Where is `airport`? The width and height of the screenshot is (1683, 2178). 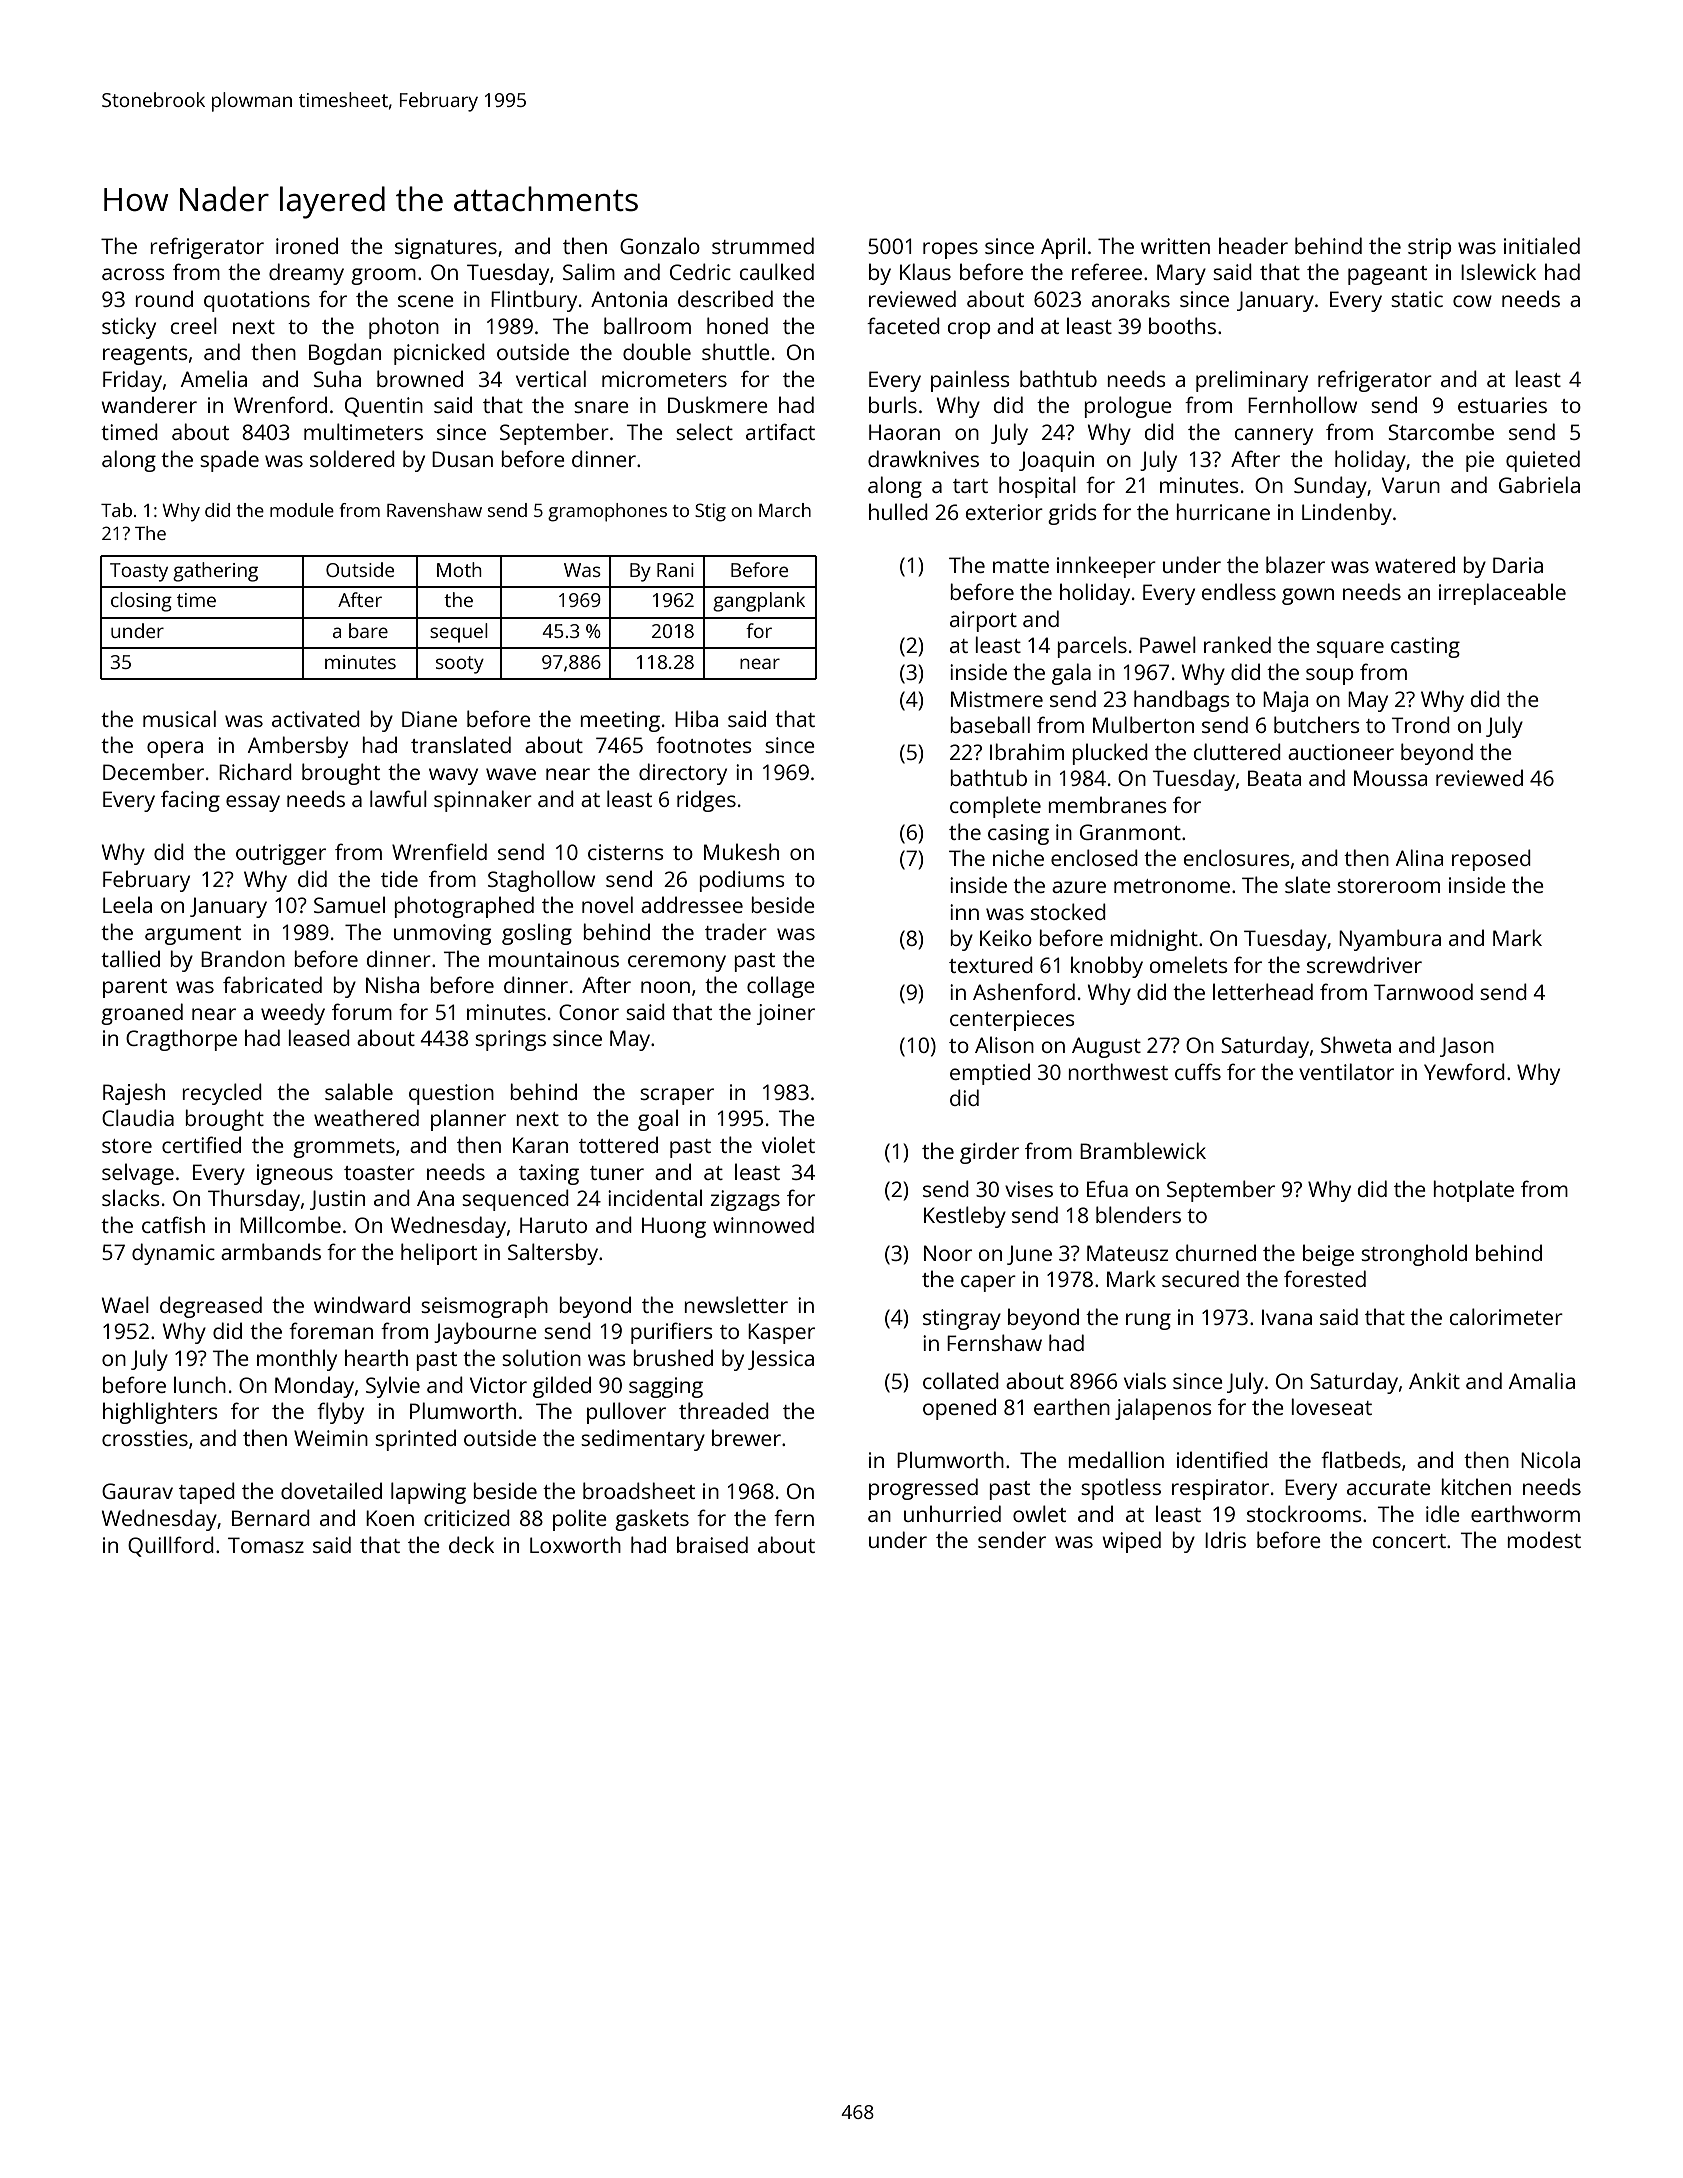
airport is located at coordinates (983, 621).
